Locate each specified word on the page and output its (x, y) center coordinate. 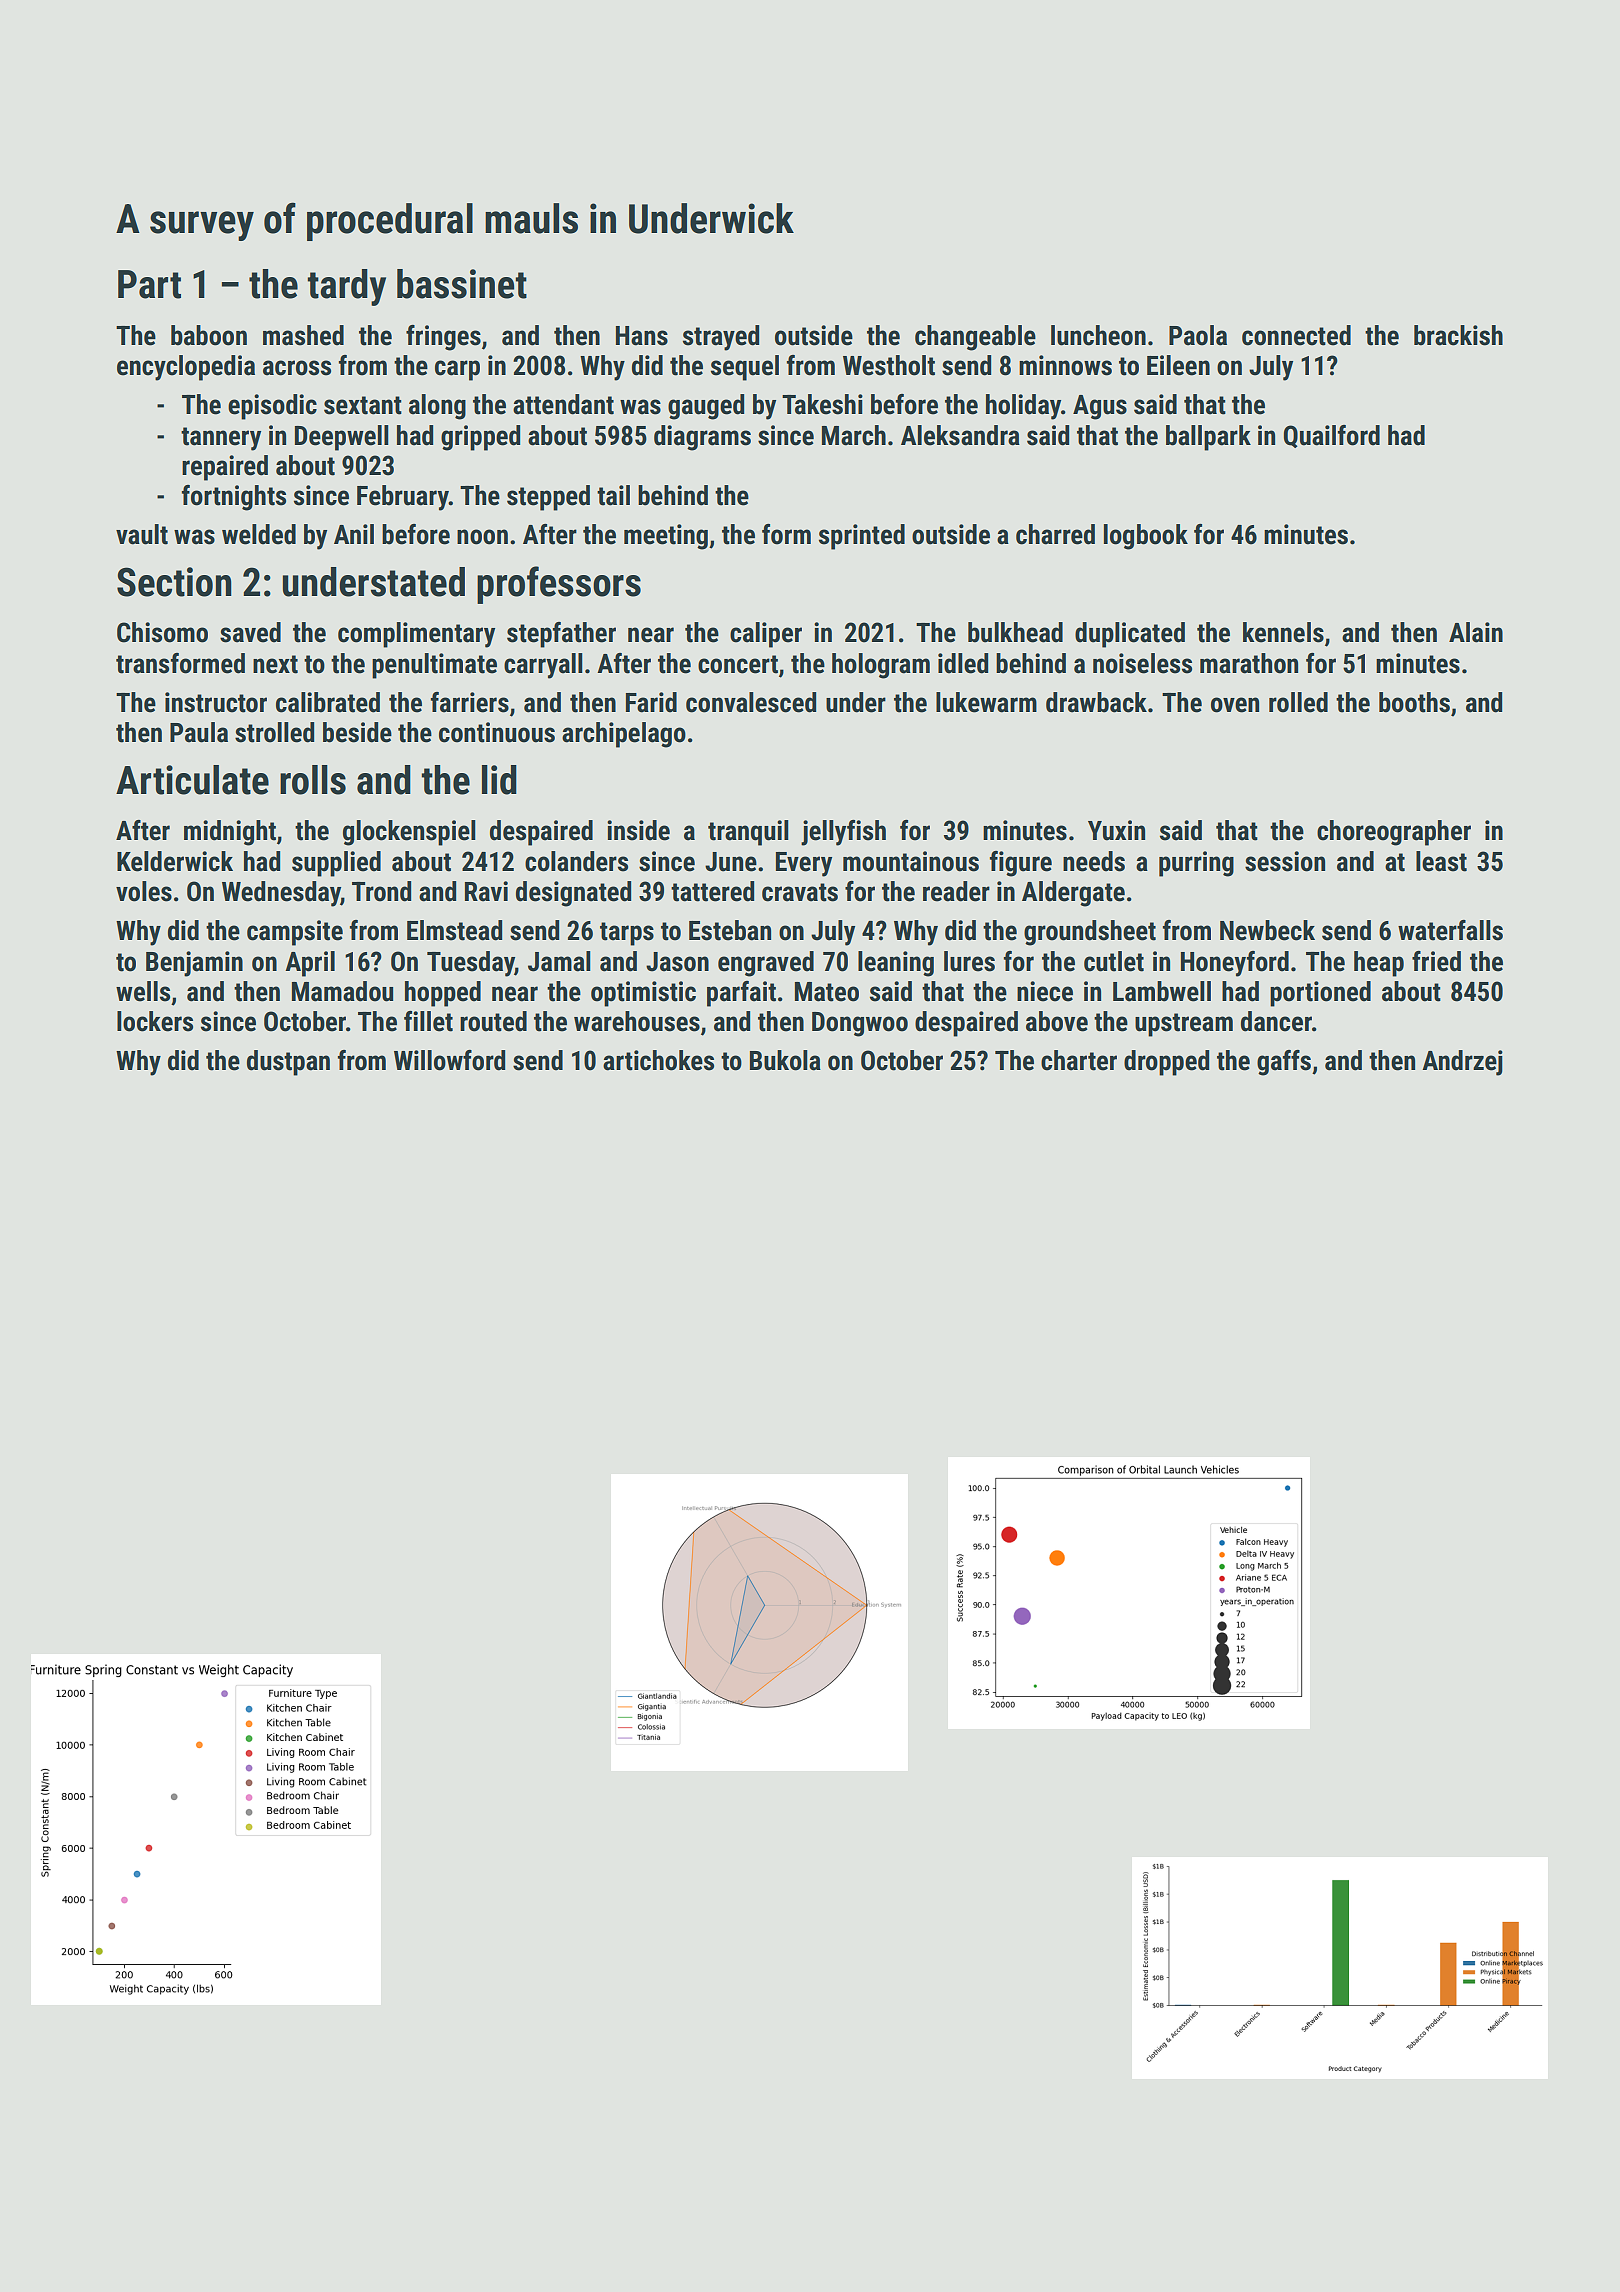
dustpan (288, 1063)
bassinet (462, 284)
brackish (1458, 335)
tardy (346, 287)
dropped (1166, 1063)
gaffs (1284, 1063)
